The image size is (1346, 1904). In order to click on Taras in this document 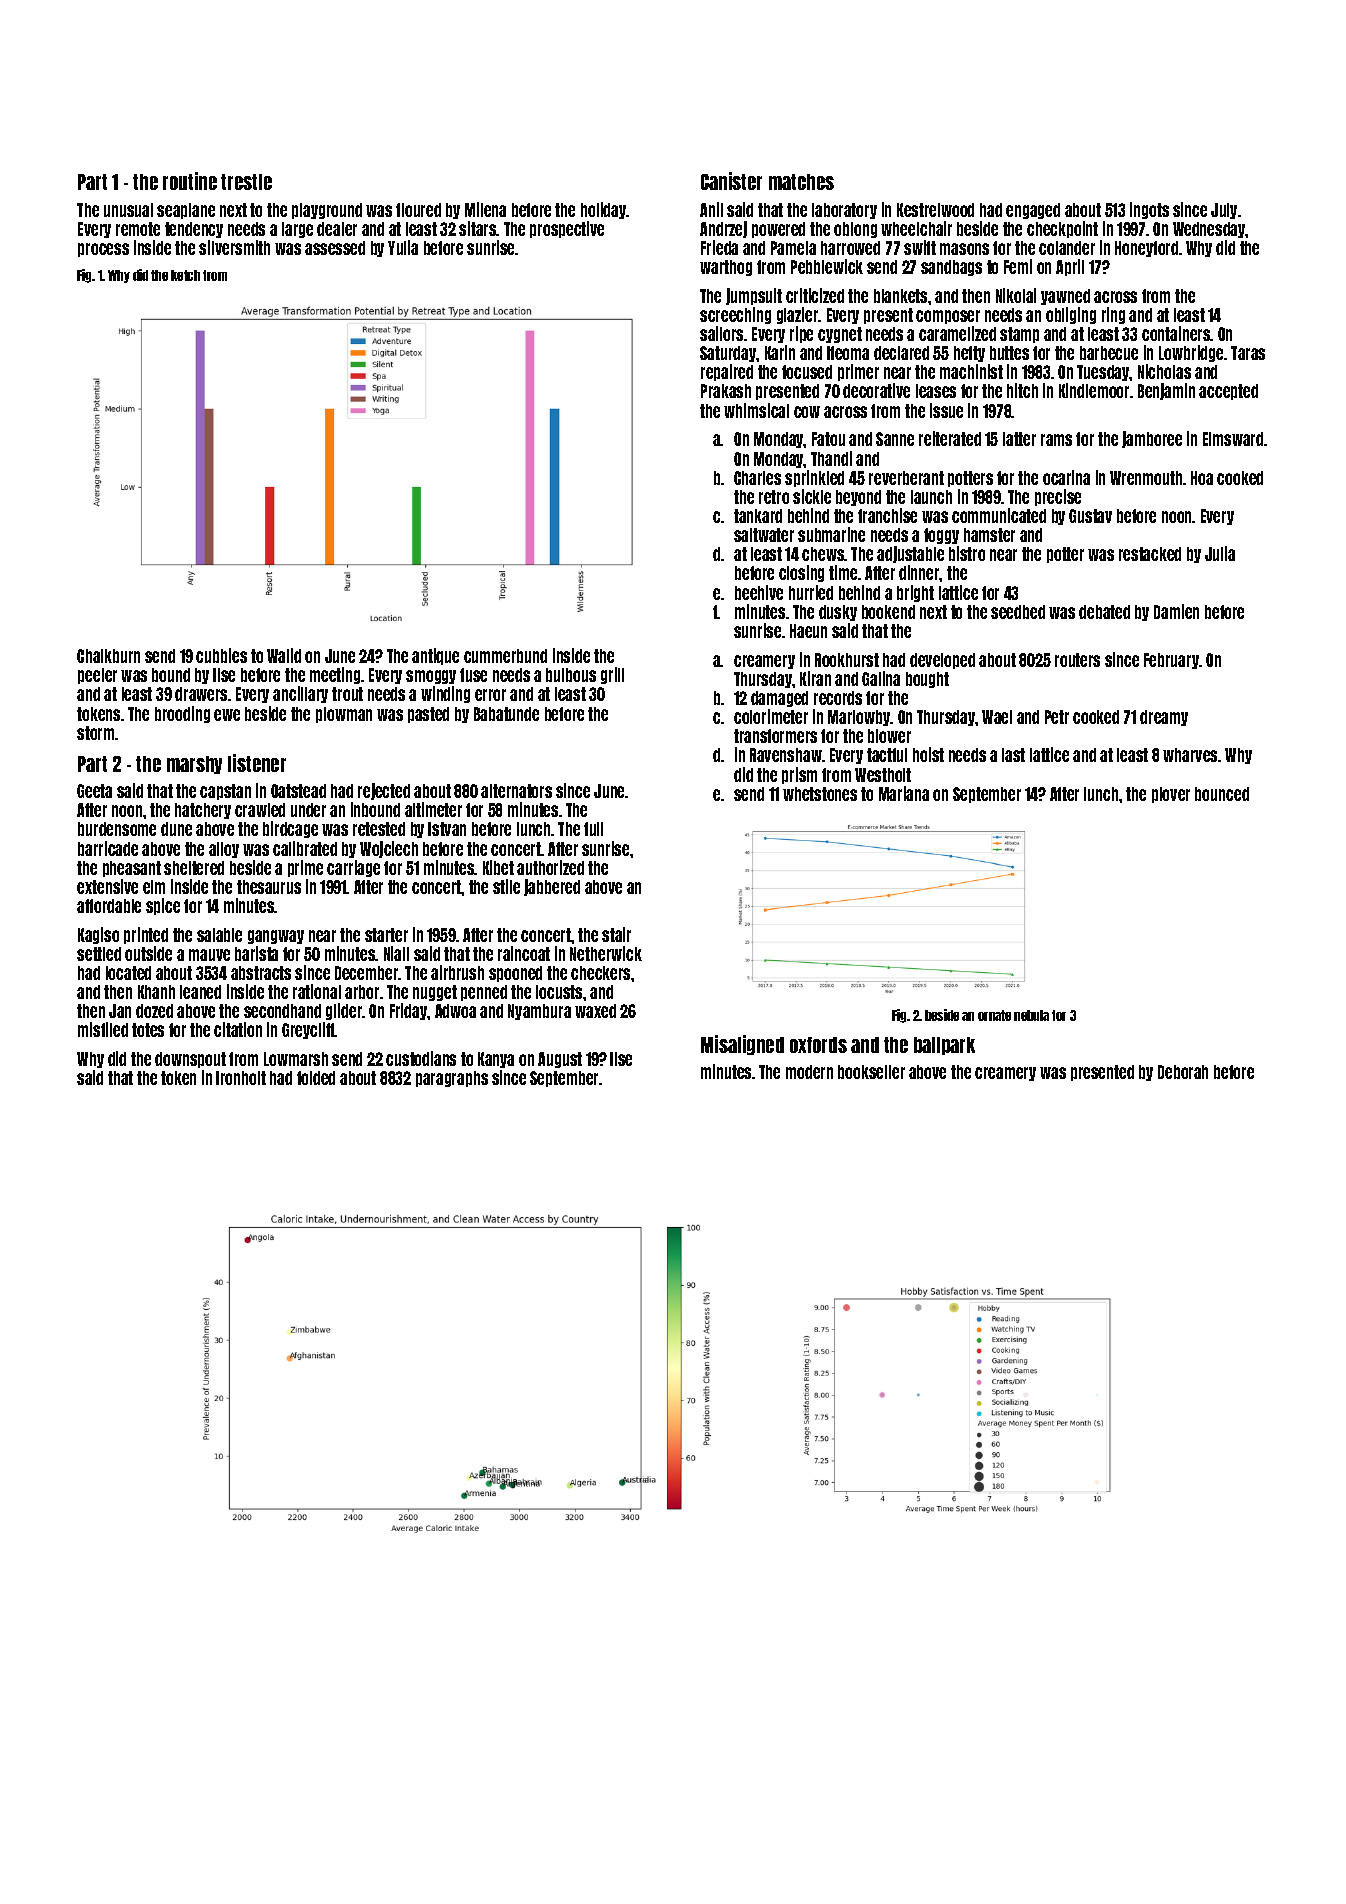, I will do `click(1248, 353)`.
